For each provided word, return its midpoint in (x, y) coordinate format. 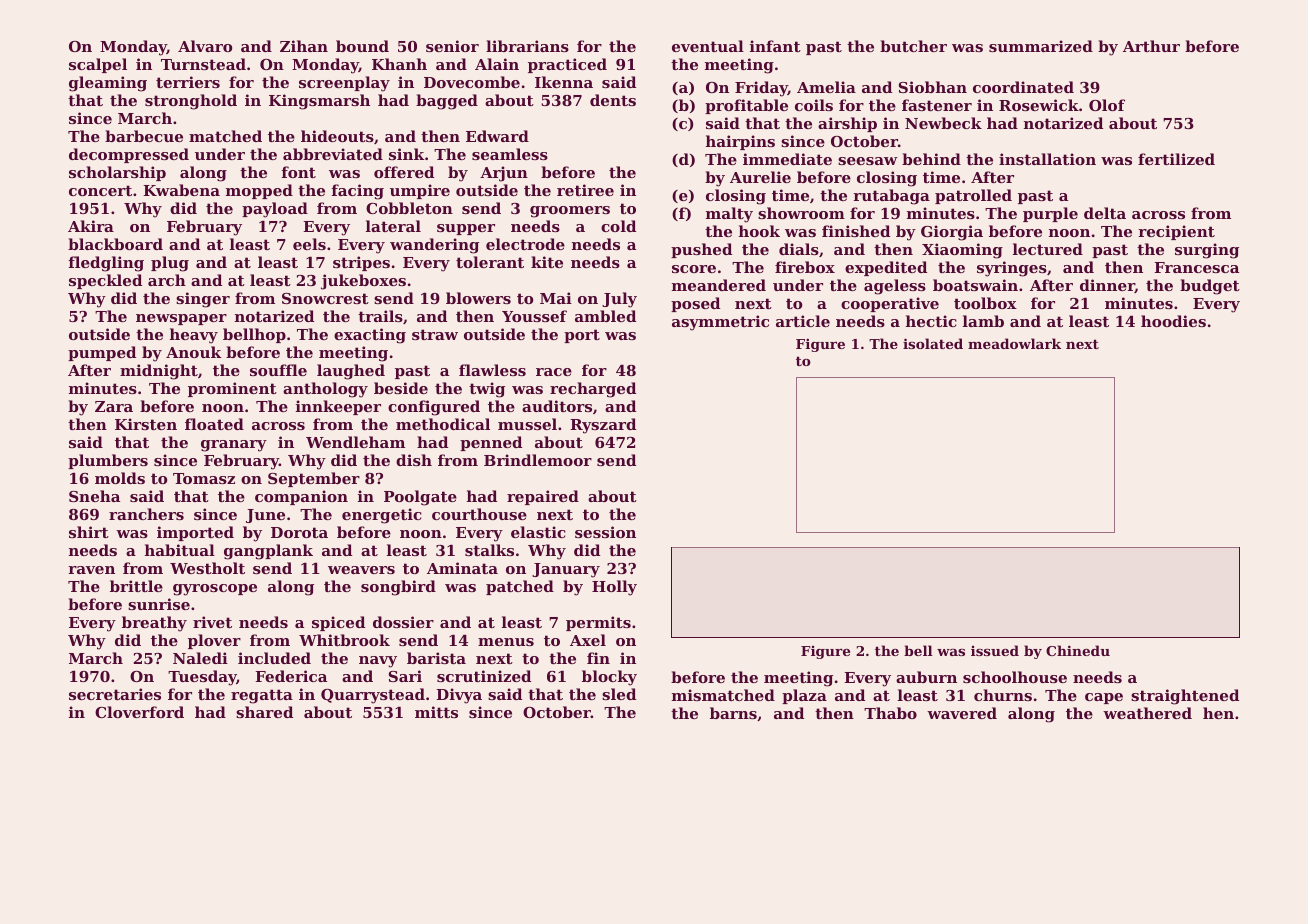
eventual (708, 46)
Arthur (1151, 46)
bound (362, 46)
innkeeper (338, 407)
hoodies (1173, 321)
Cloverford (139, 712)
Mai (556, 298)
